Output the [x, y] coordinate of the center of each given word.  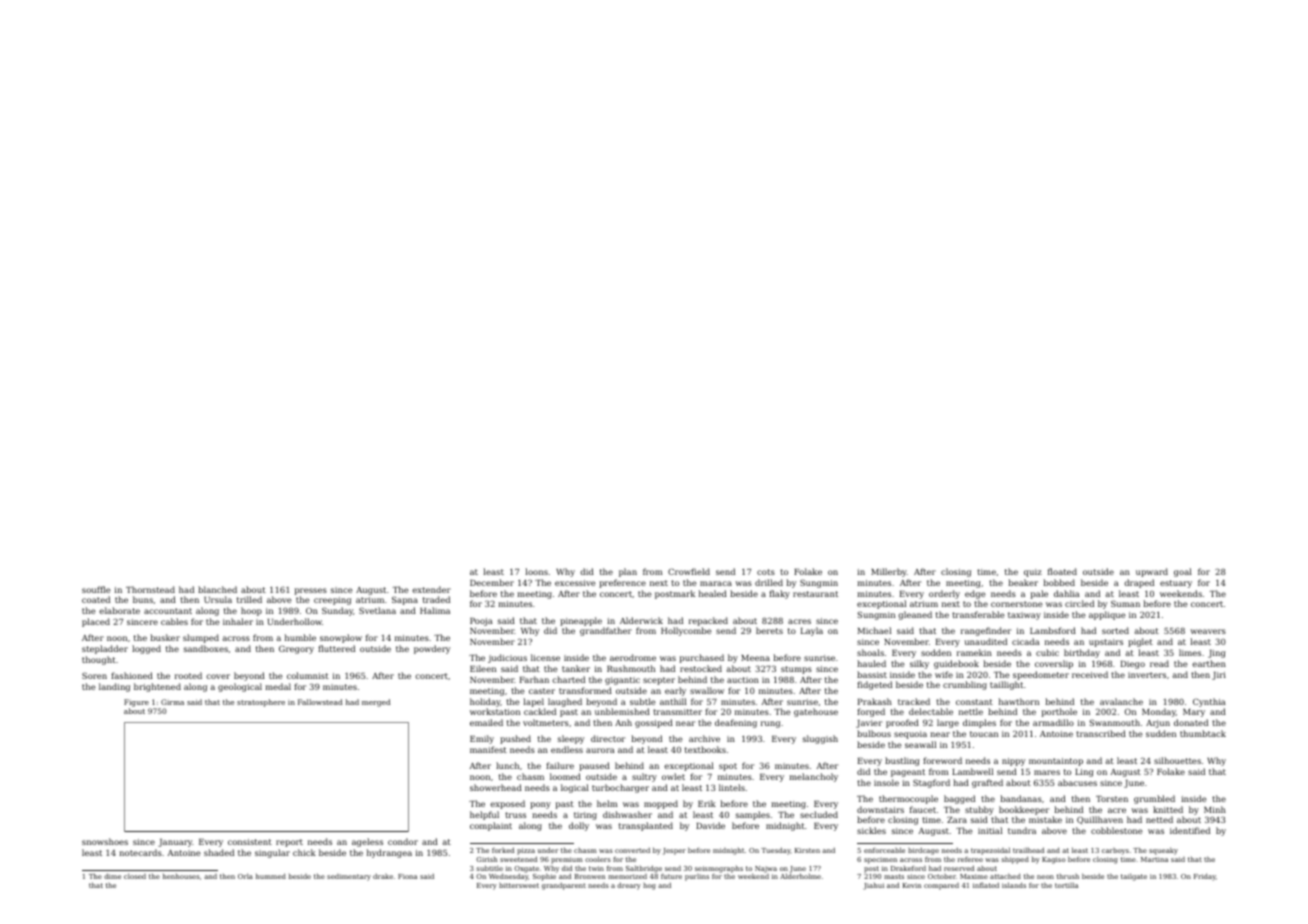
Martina [1154, 859]
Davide [710, 825]
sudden [1161, 733]
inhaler [238, 621]
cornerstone [1017, 604]
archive [704, 738]
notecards [140, 852]
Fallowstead [320, 702]
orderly [944, 594]
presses [311, 591]
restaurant [815, 594]
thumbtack [1203, 733]
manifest [488, 749]
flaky [779, 594]
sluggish [820, 739]
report [289, 843]
